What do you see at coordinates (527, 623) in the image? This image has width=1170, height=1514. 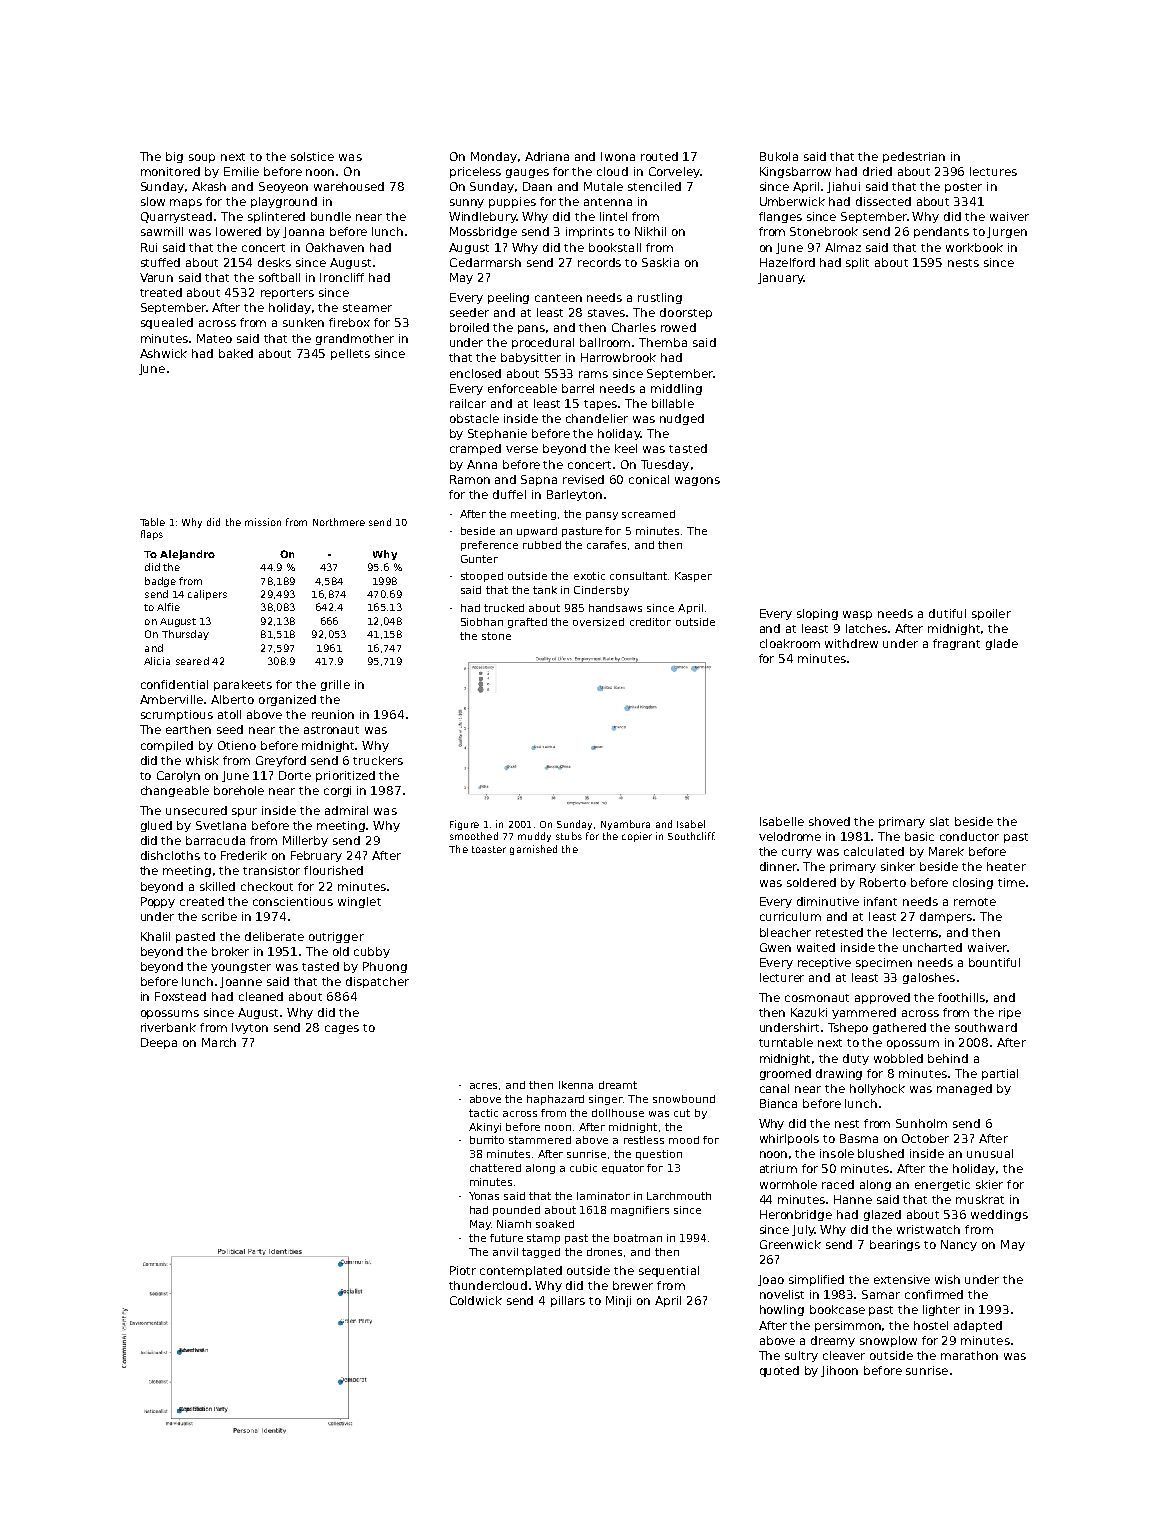 I see `grafted` at bounding box center [527, 623].
